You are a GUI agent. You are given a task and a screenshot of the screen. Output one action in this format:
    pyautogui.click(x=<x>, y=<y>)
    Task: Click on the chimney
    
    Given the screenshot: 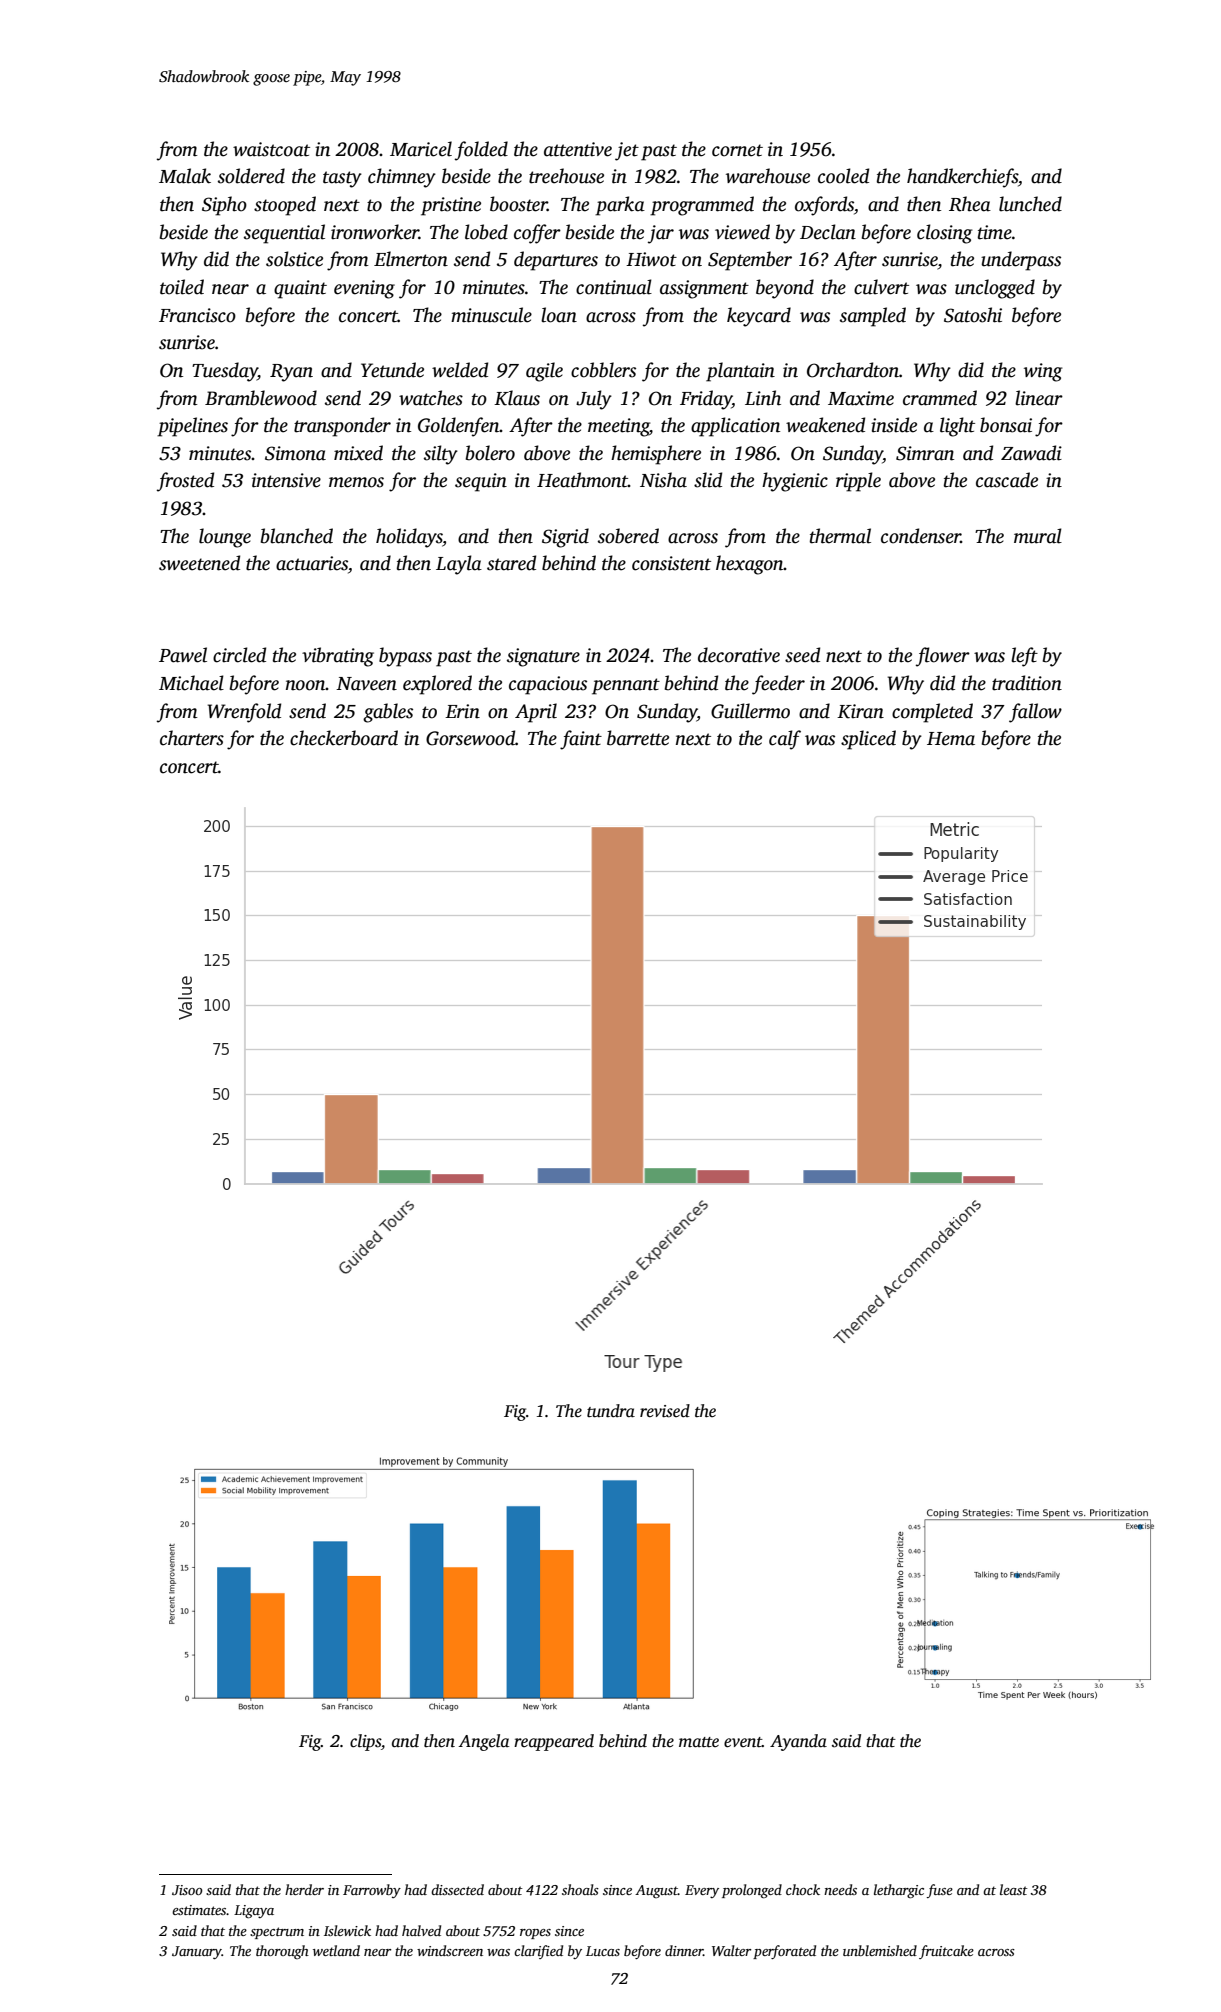 What is the action you would take?
    pyautogui.click(x=402, y=178)
